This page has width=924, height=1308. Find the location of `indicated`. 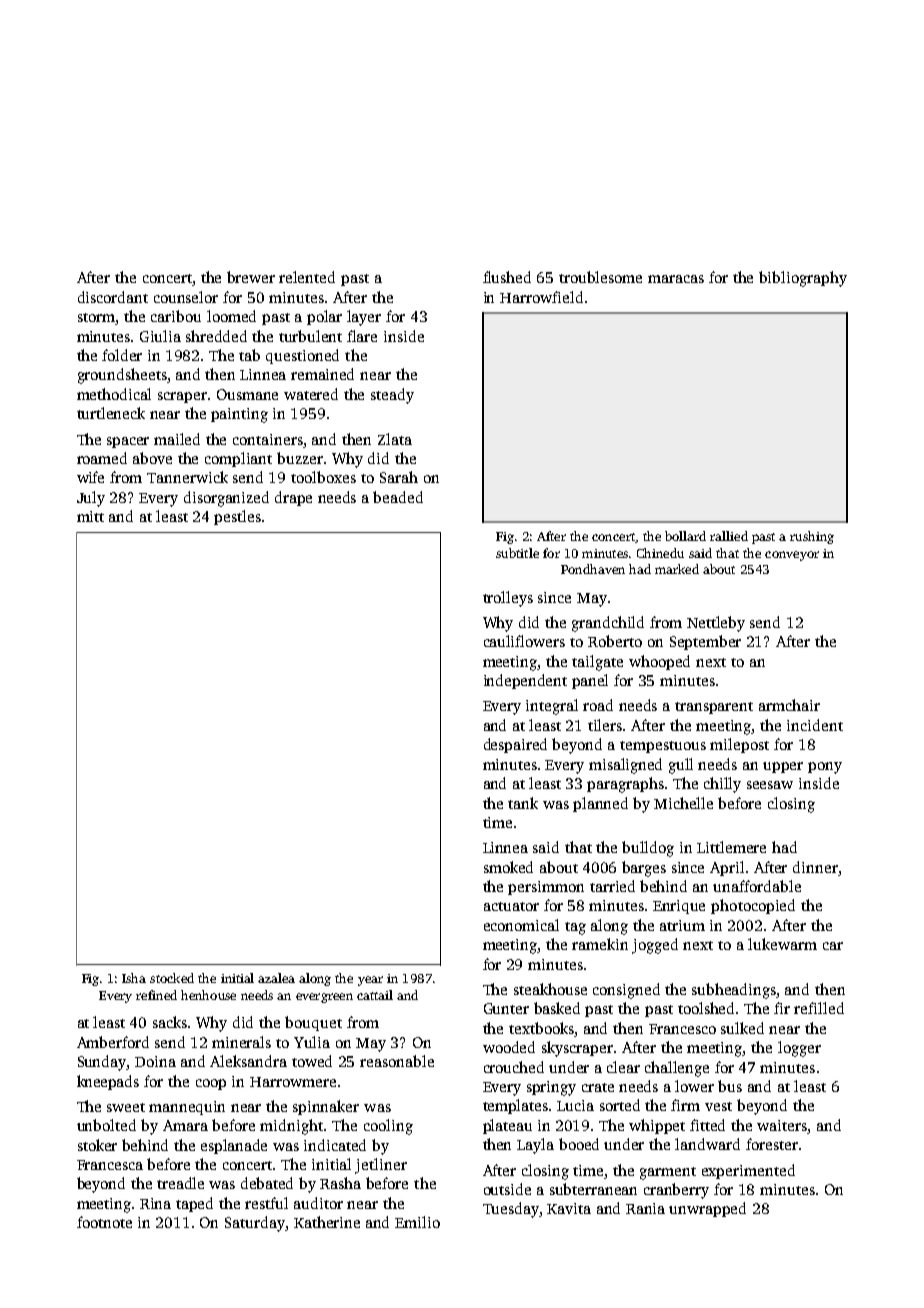

indicated is located at coordinates (335, 1145).
